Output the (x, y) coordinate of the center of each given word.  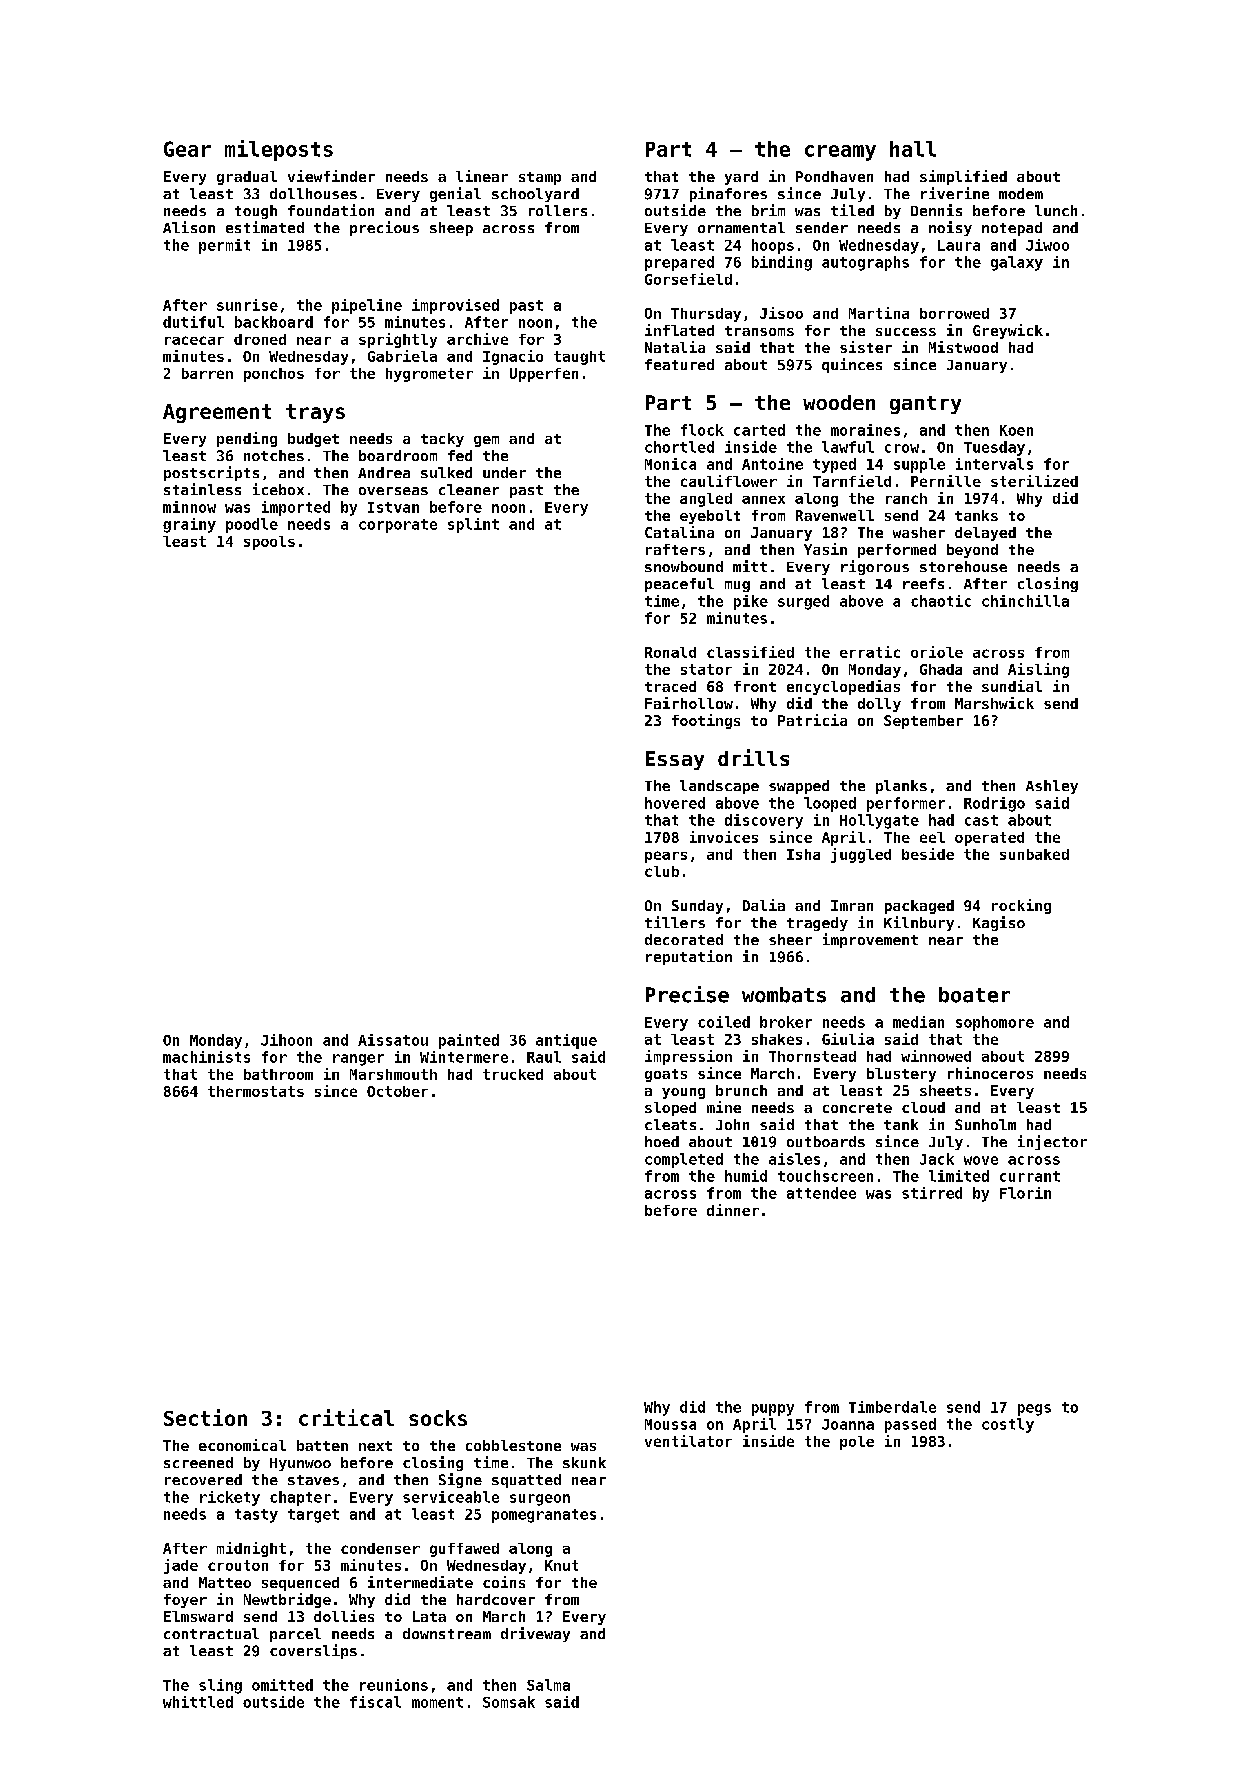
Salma (548, 1685)
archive (477, 339)
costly (1008, 1425)
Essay (675, 760)
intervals (994, 464)
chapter (300, 1498)
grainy (189, 525)
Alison (189, 227)
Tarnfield (852, 481)
